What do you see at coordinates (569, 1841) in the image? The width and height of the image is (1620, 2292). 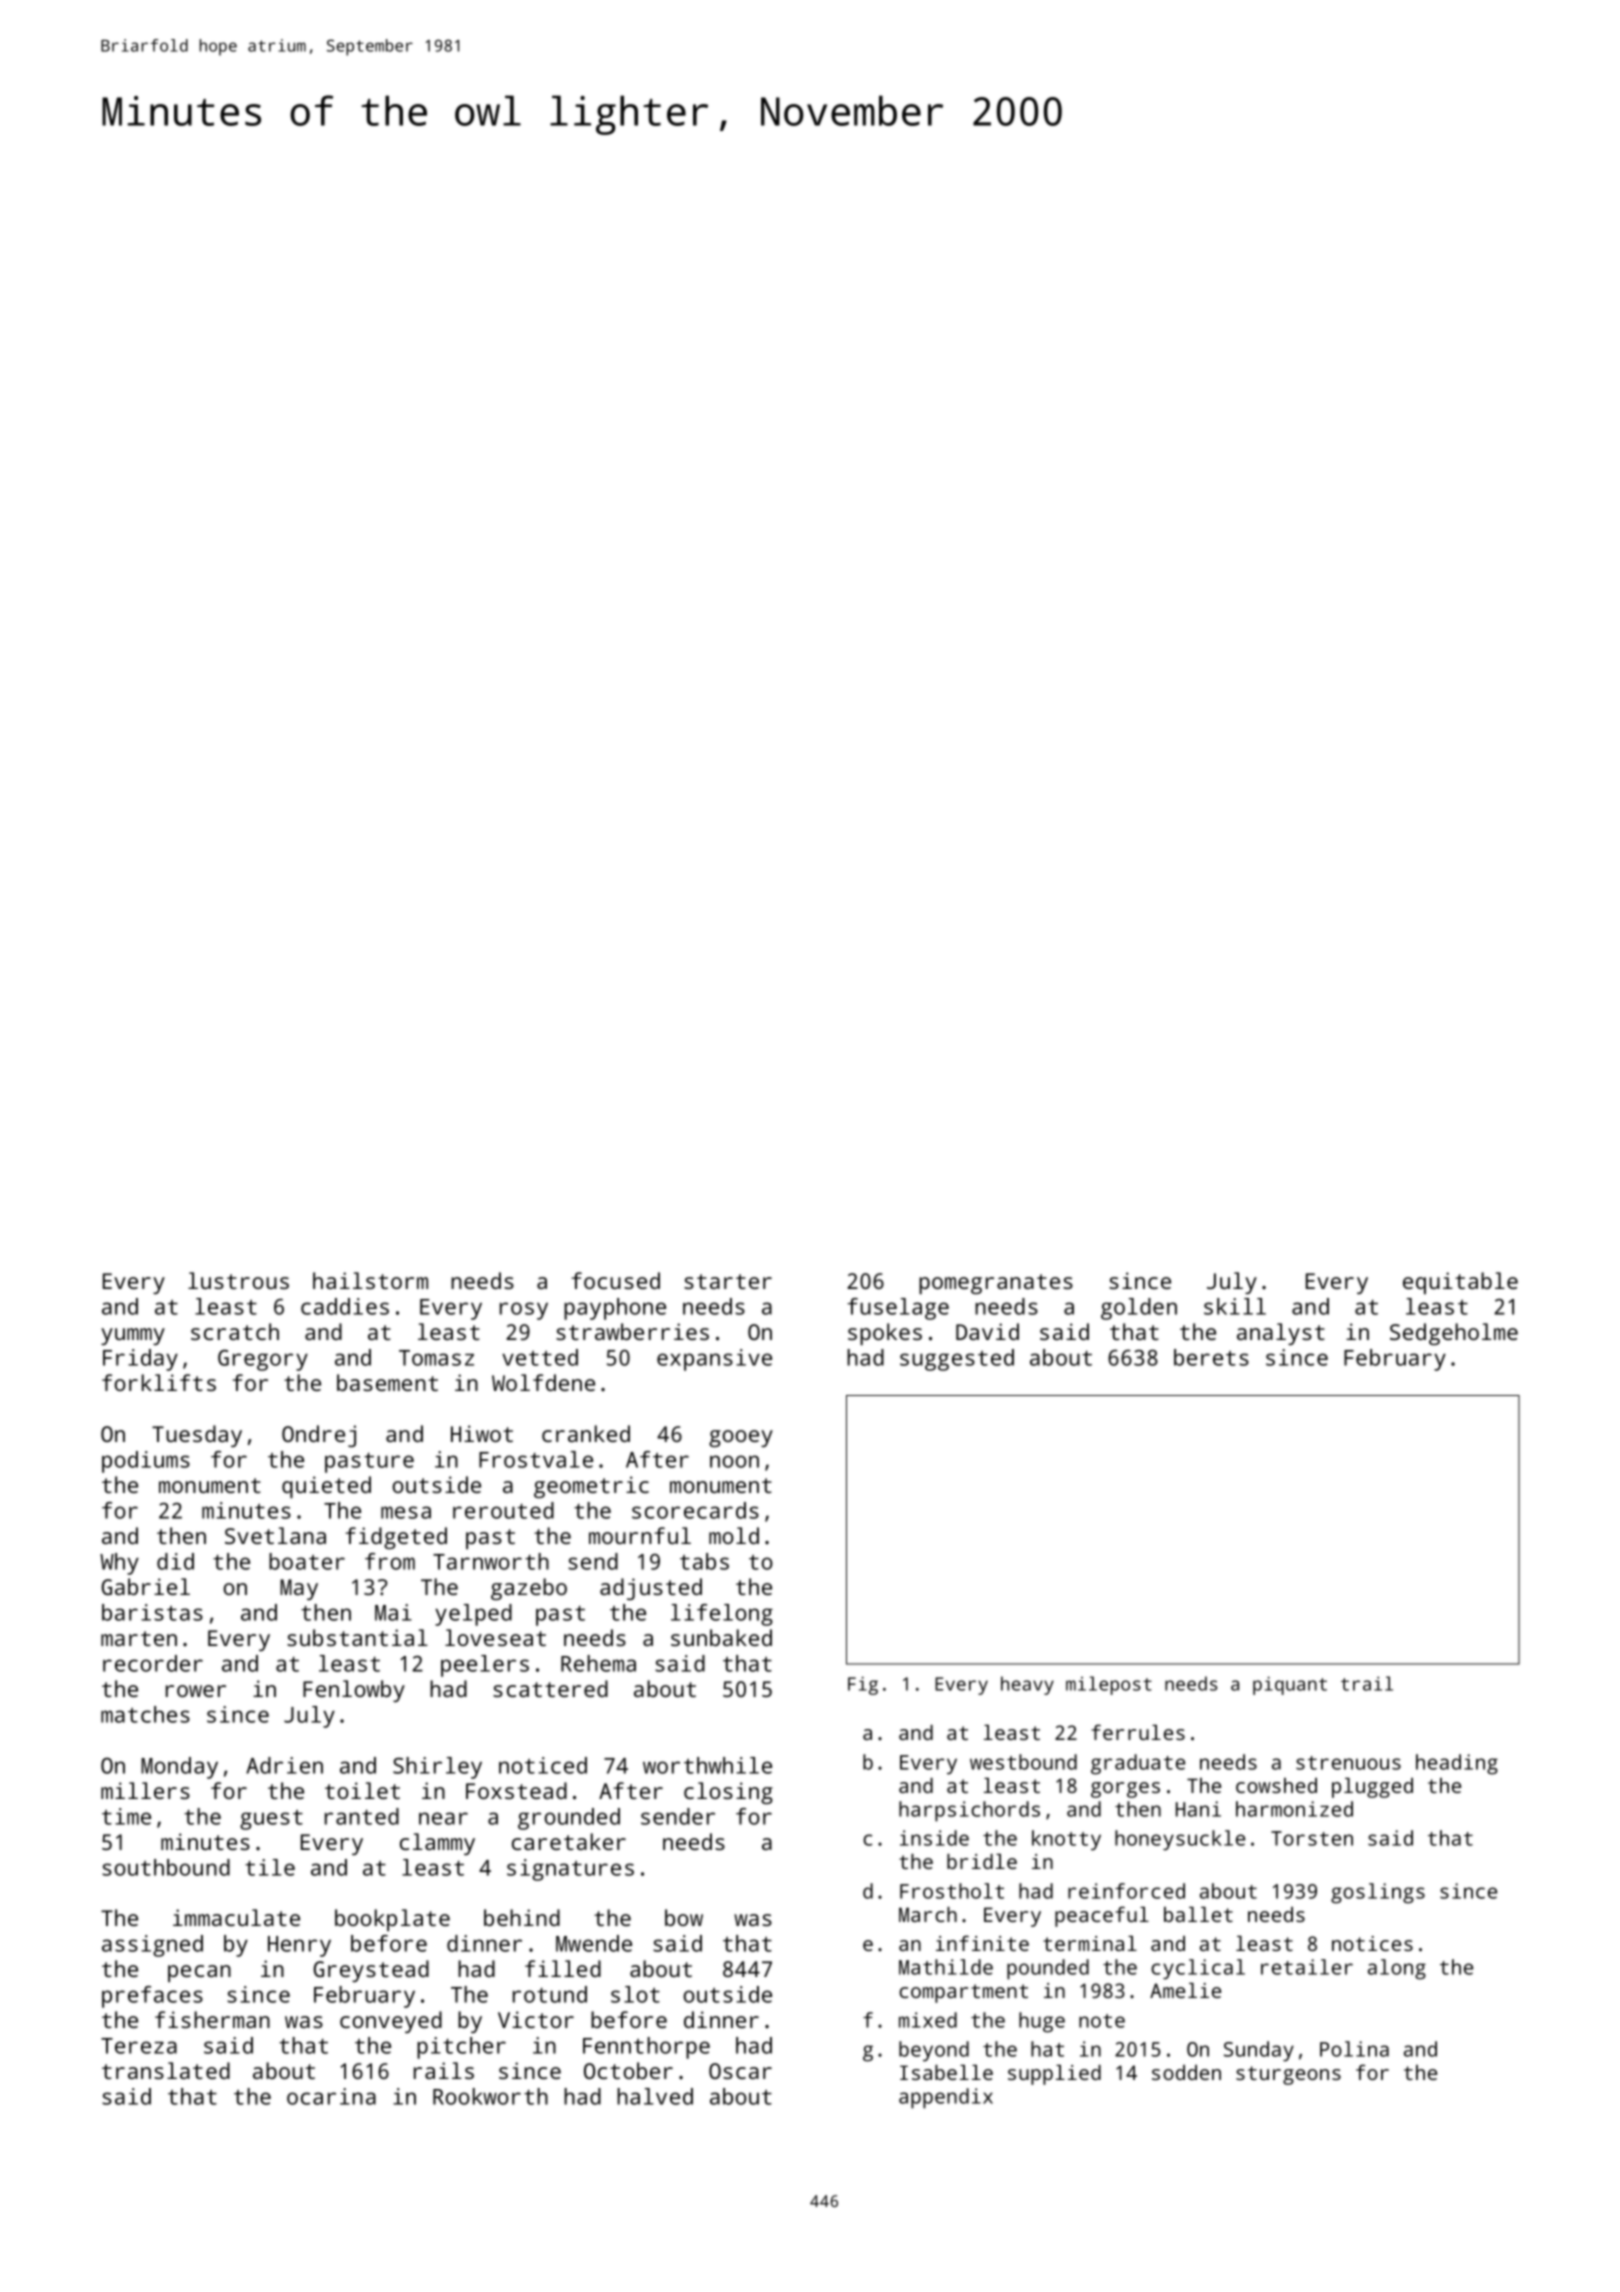 I see `caretaker` at bounding box center [569, 1841].
